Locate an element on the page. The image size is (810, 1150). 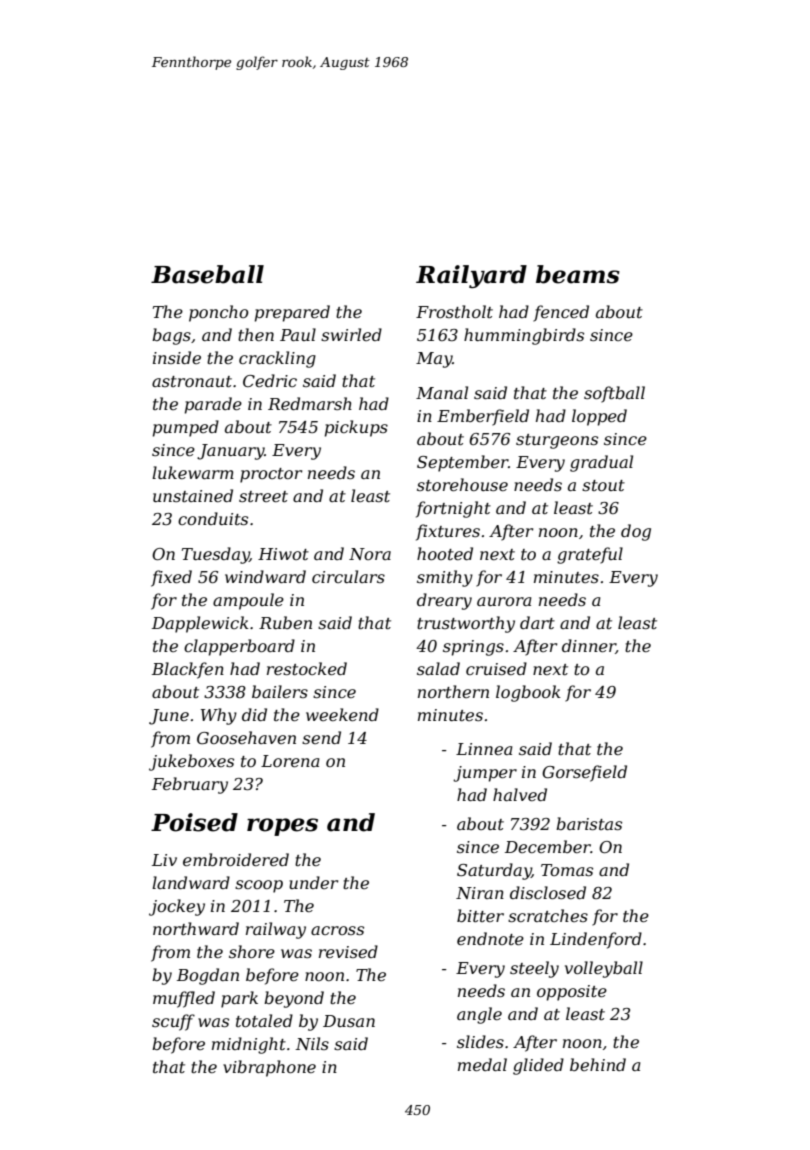
Baseball is located at coordinates (207, 274).
